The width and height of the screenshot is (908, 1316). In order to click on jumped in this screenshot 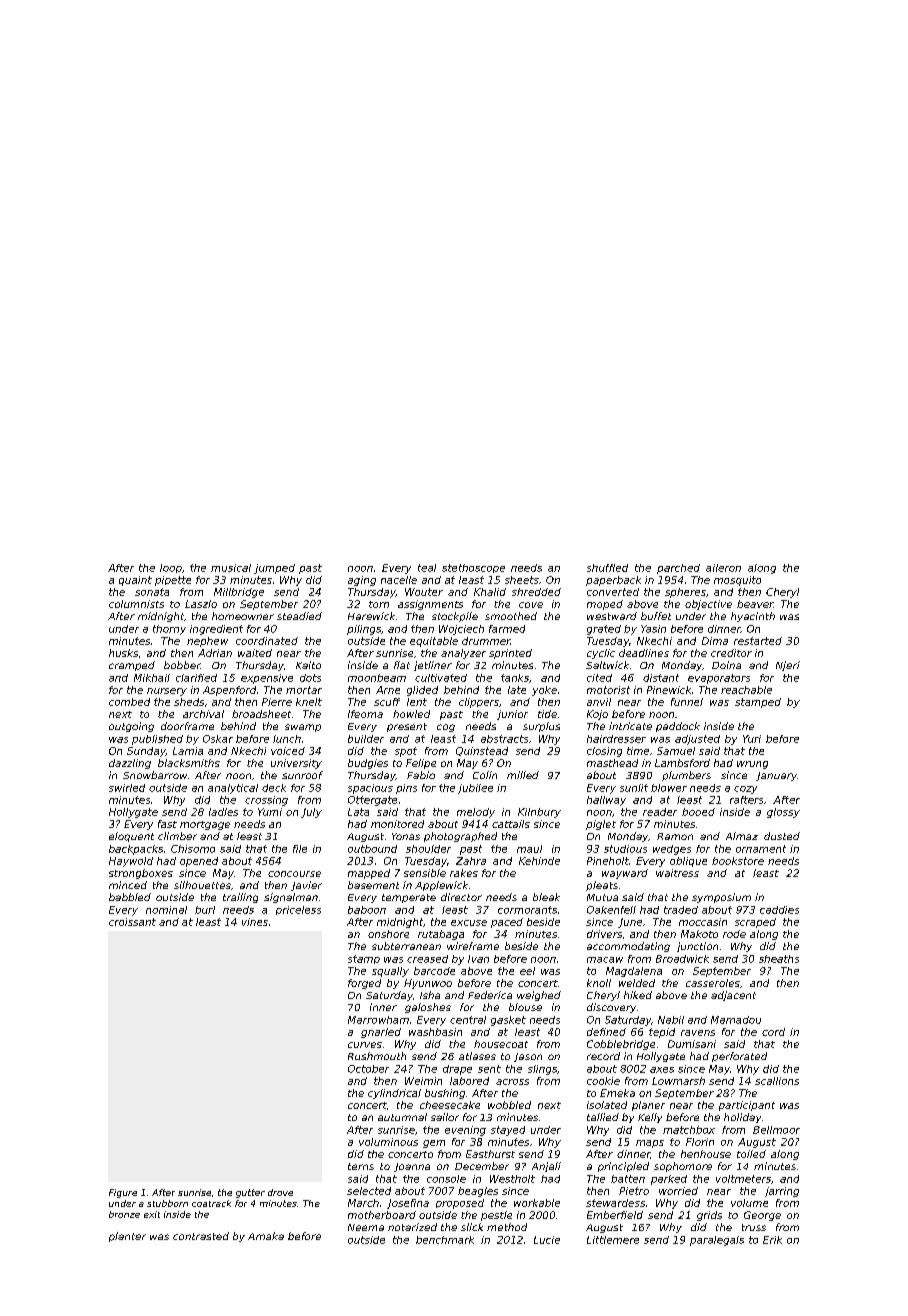, I will do `click(274, 569)`.
